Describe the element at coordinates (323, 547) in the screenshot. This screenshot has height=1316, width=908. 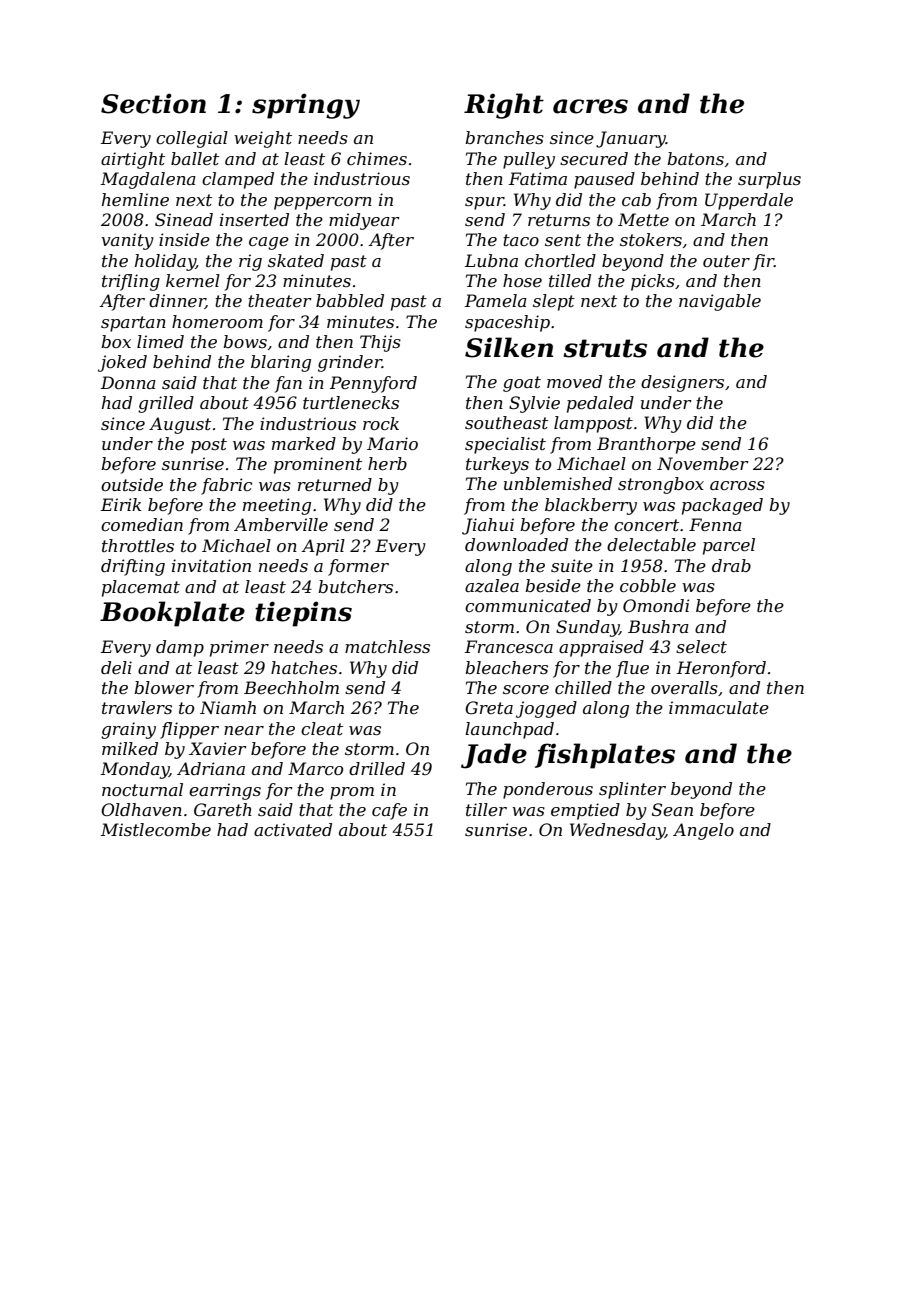
I see `April` at that location.
